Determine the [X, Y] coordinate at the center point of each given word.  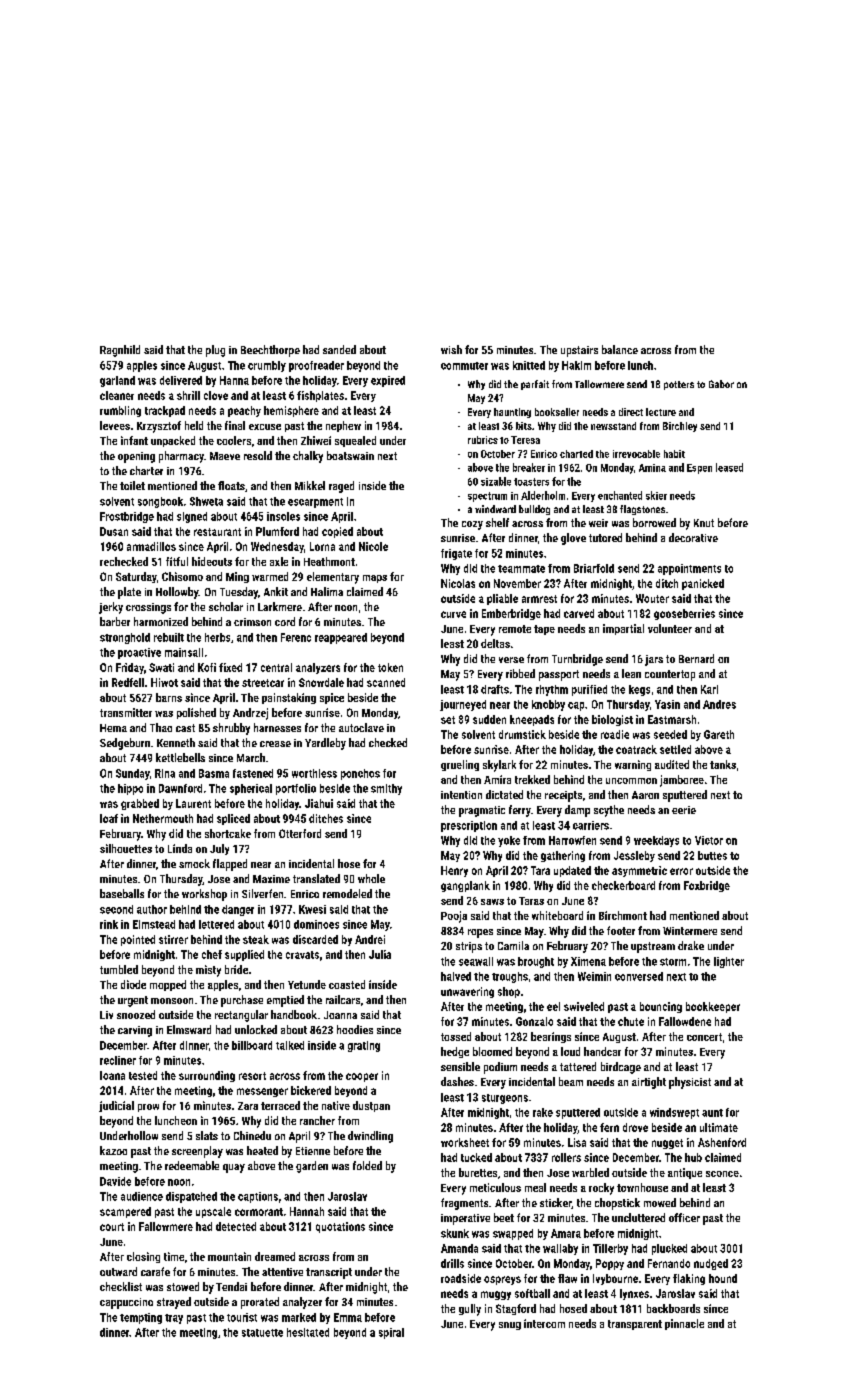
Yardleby [325, 744]
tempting [141, 1318]
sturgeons [505, 1099]
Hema [113, 728]
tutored [605, 537]
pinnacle [684, 1324]
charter [146, 470]
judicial [116, 1106]
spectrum [487, 497]
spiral [391, 1333]
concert [704, 1037]
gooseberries [684, 614]
